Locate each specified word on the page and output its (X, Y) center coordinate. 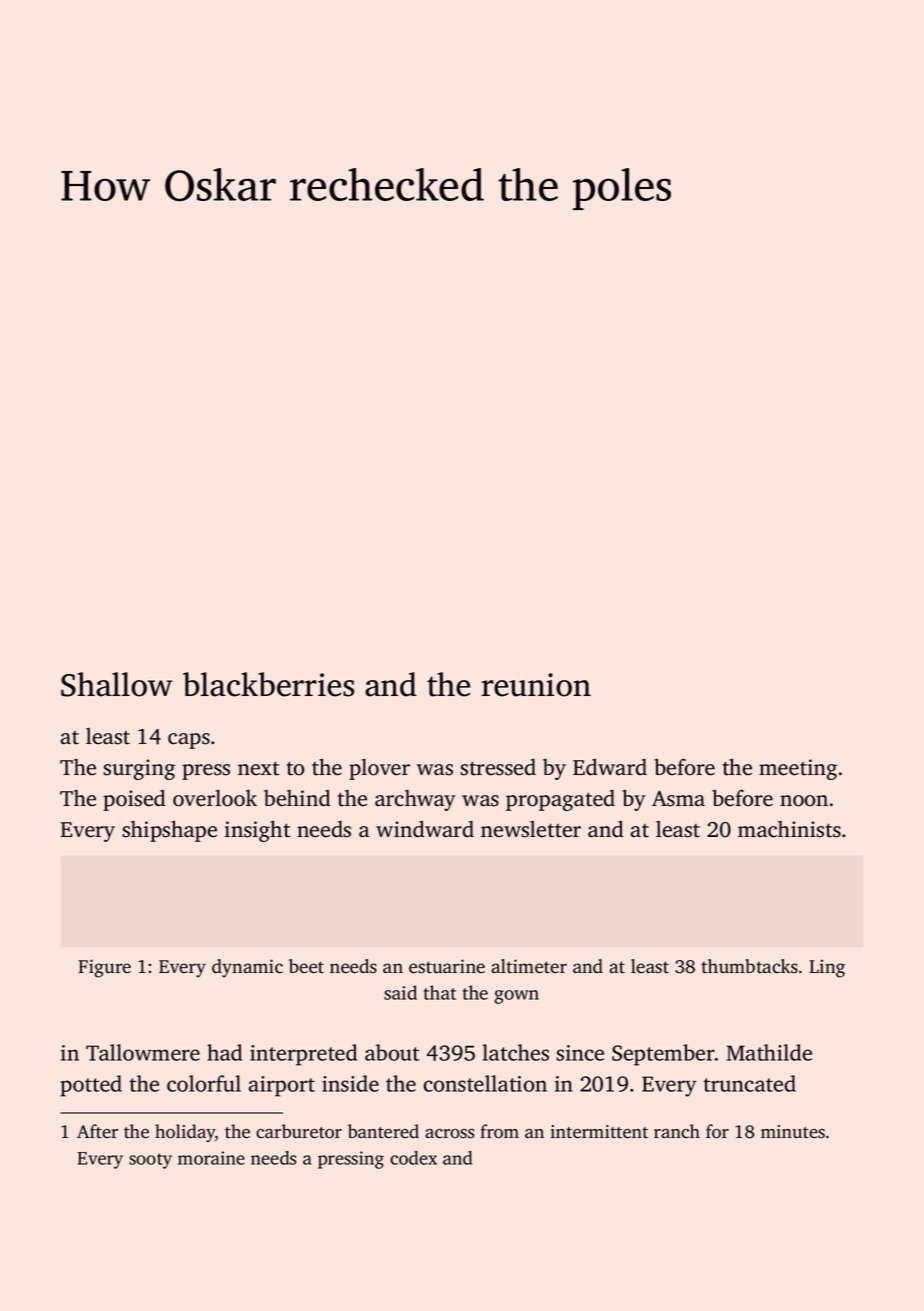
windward (425, 829)
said (400, 992)
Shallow (117, 684)
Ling (827, 968)
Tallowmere (143, 1052)
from (499, 1131)
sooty (150, 1161)
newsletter (531, 829)
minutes (793, 1132)
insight (257, 831)
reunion (536, 685)
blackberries (268, 684)
